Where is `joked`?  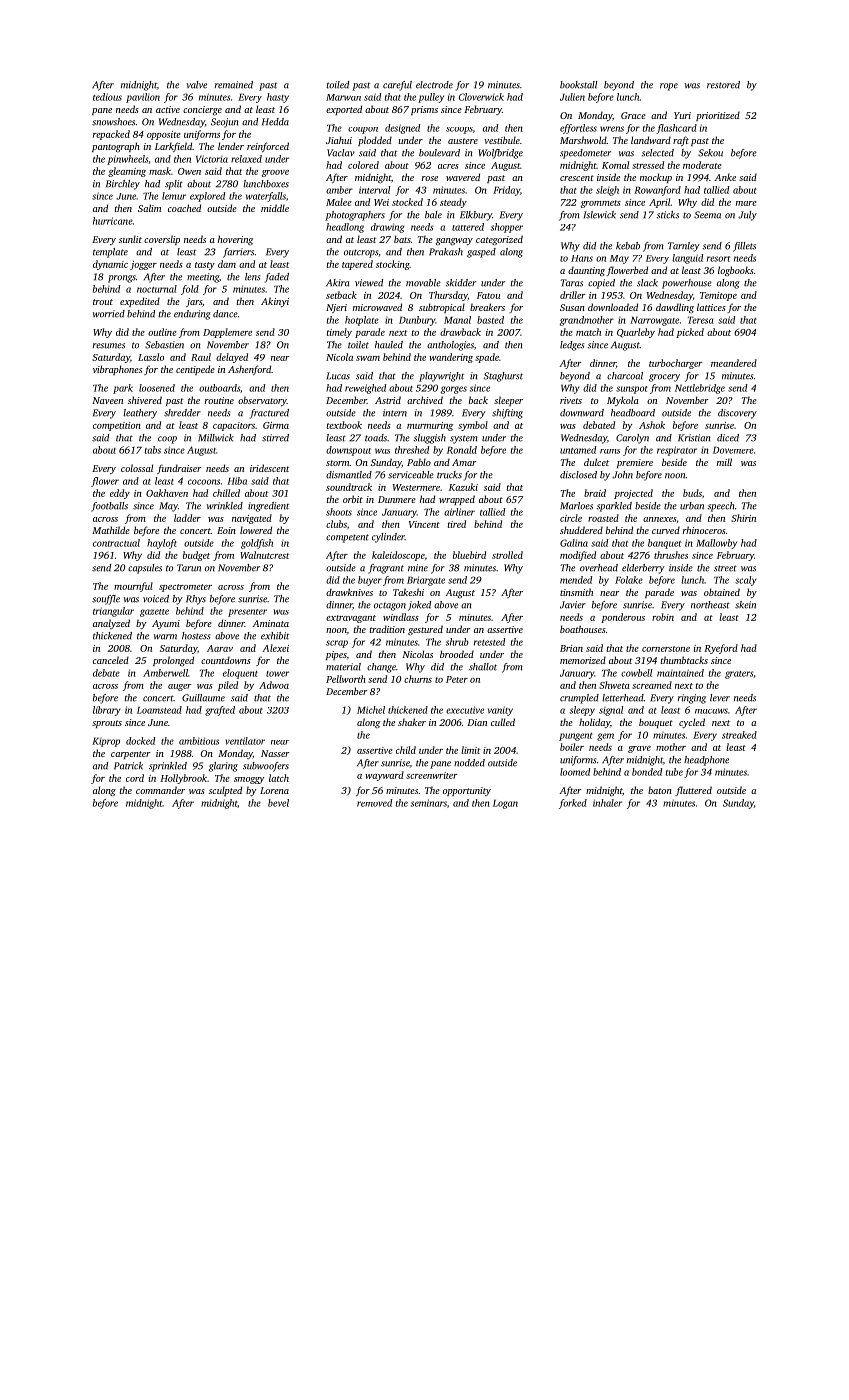
joked is located at coordinates (419, 606).
